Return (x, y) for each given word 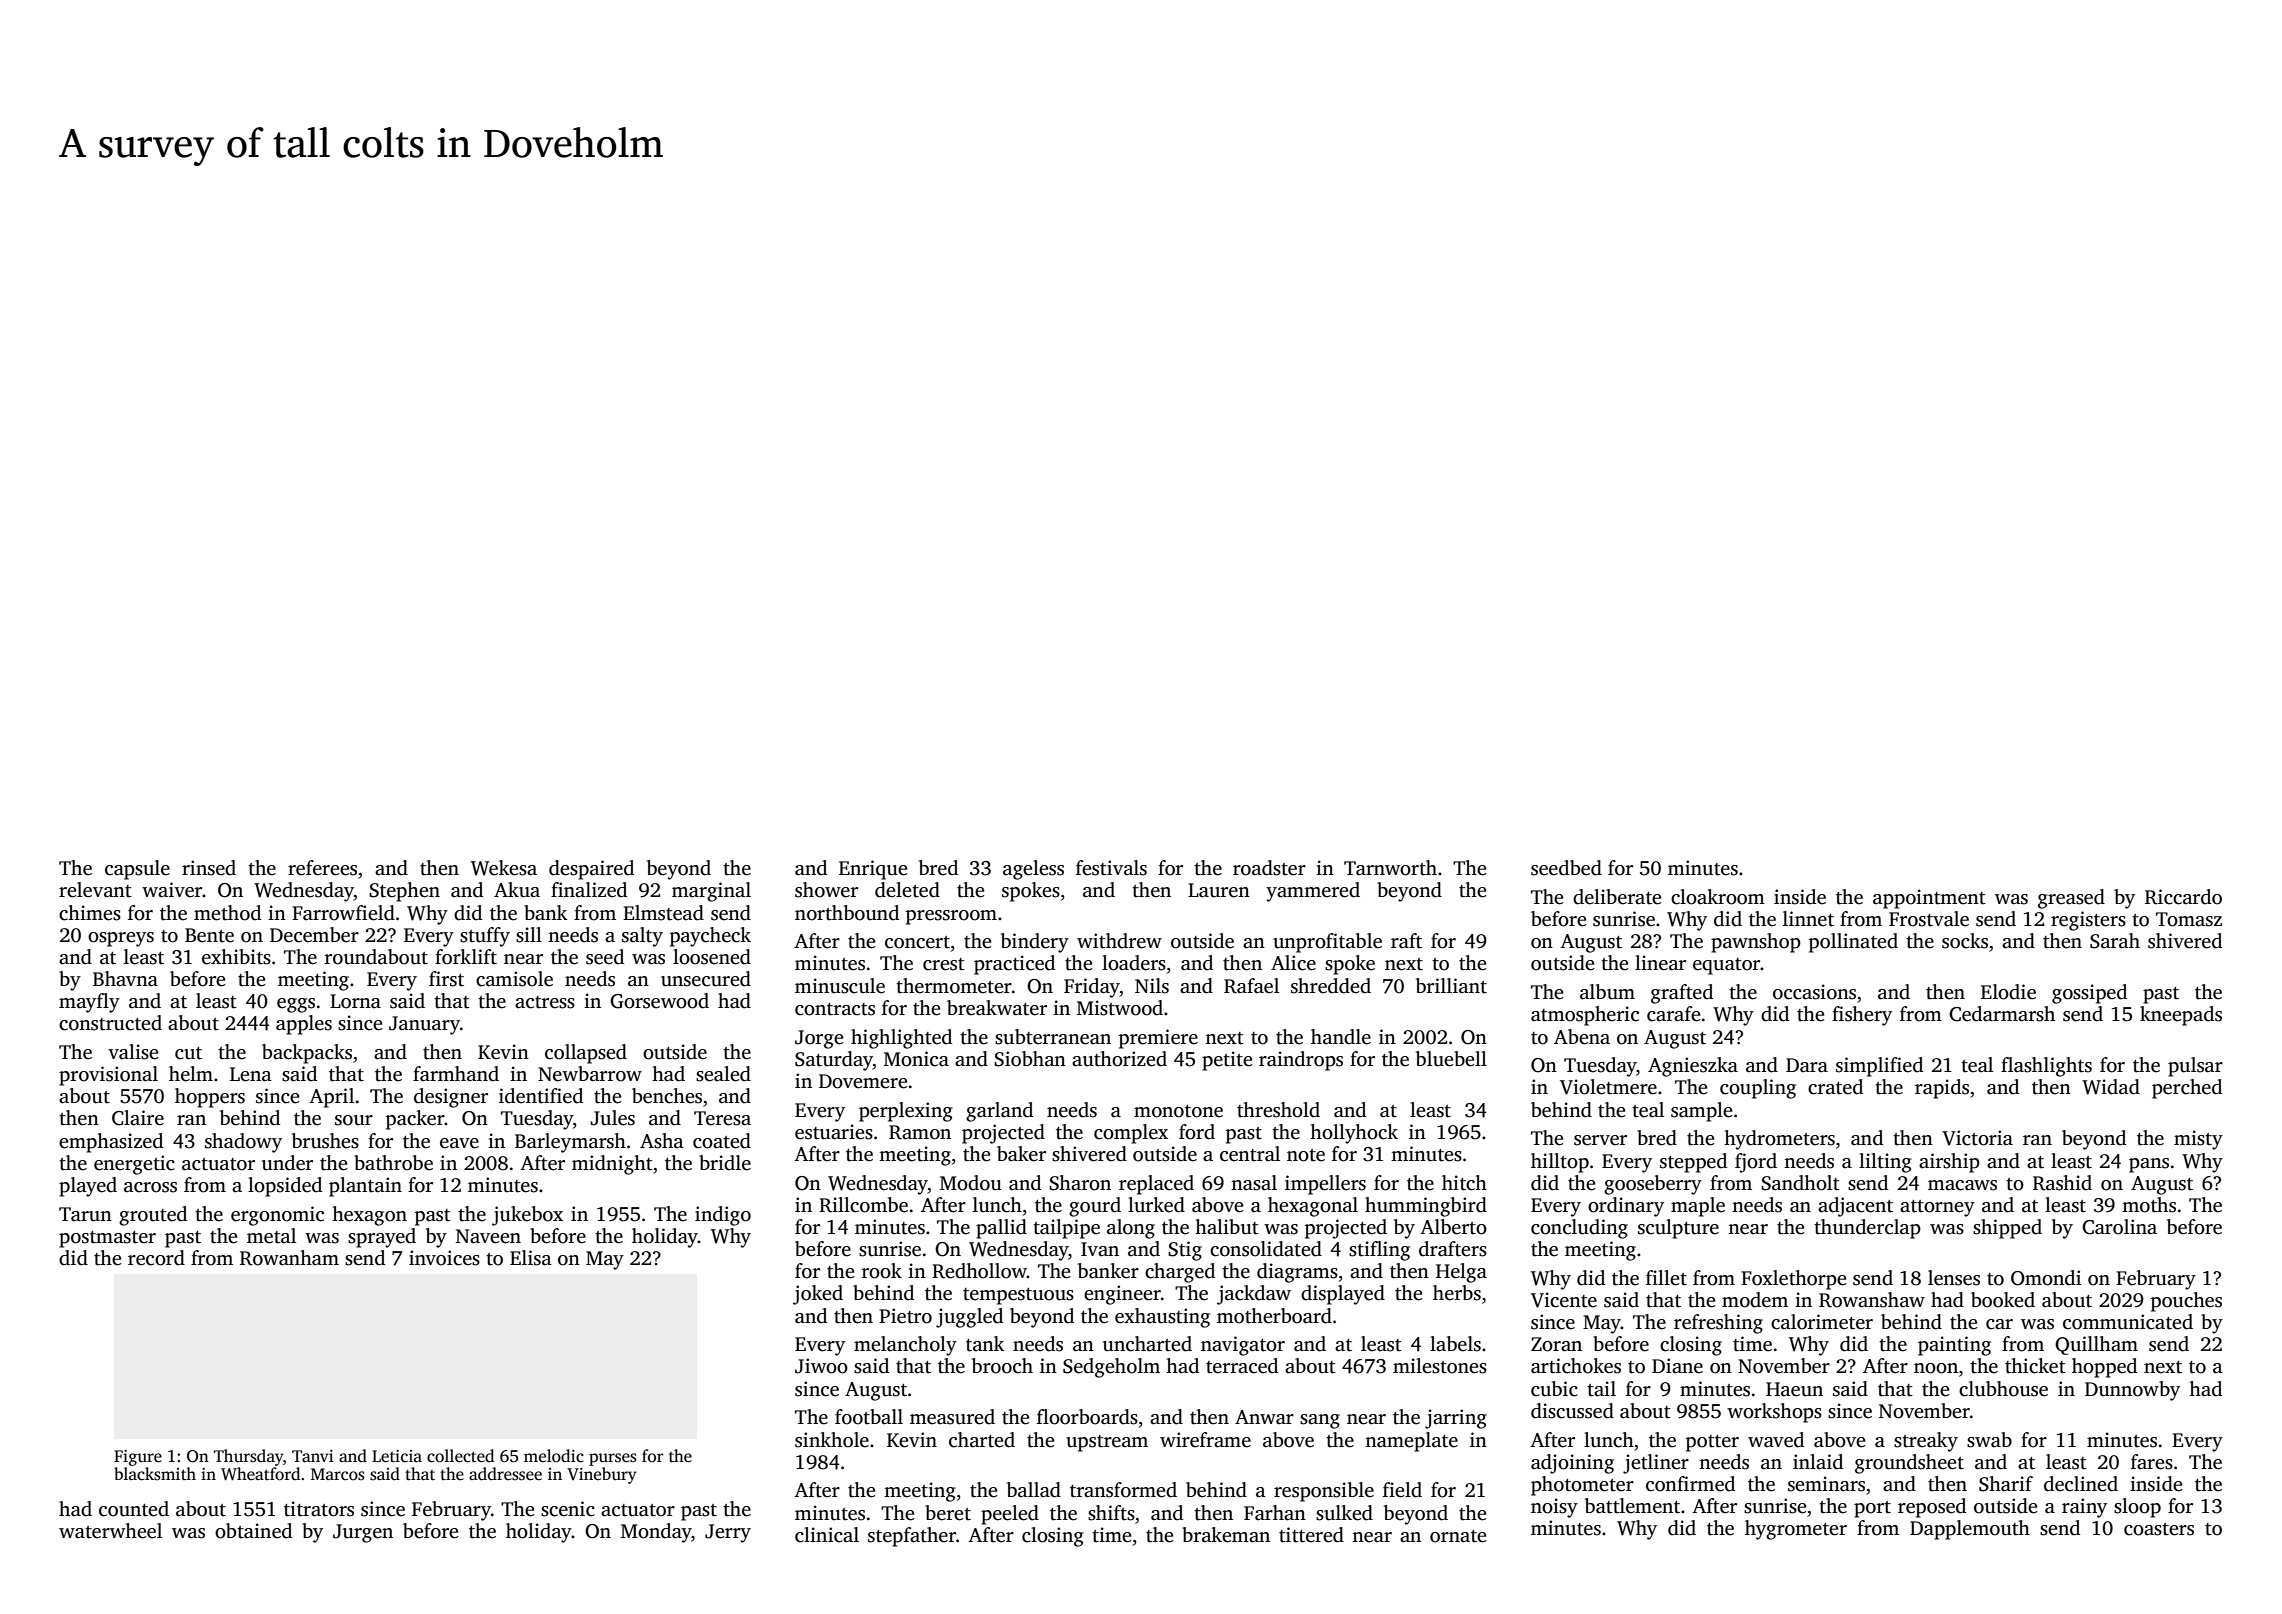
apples (304, 1025)
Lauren (1219, 890)
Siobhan (1030, 1059)
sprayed (382, 1238)
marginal (711, 892)
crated (1835, 1087)
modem (1755, 1300)
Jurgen (363, 1533)
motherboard (1274, 1316)
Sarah (2115, 941)
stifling (1379, 1251)
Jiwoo (821, 1366)
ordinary (1626, 1207)
